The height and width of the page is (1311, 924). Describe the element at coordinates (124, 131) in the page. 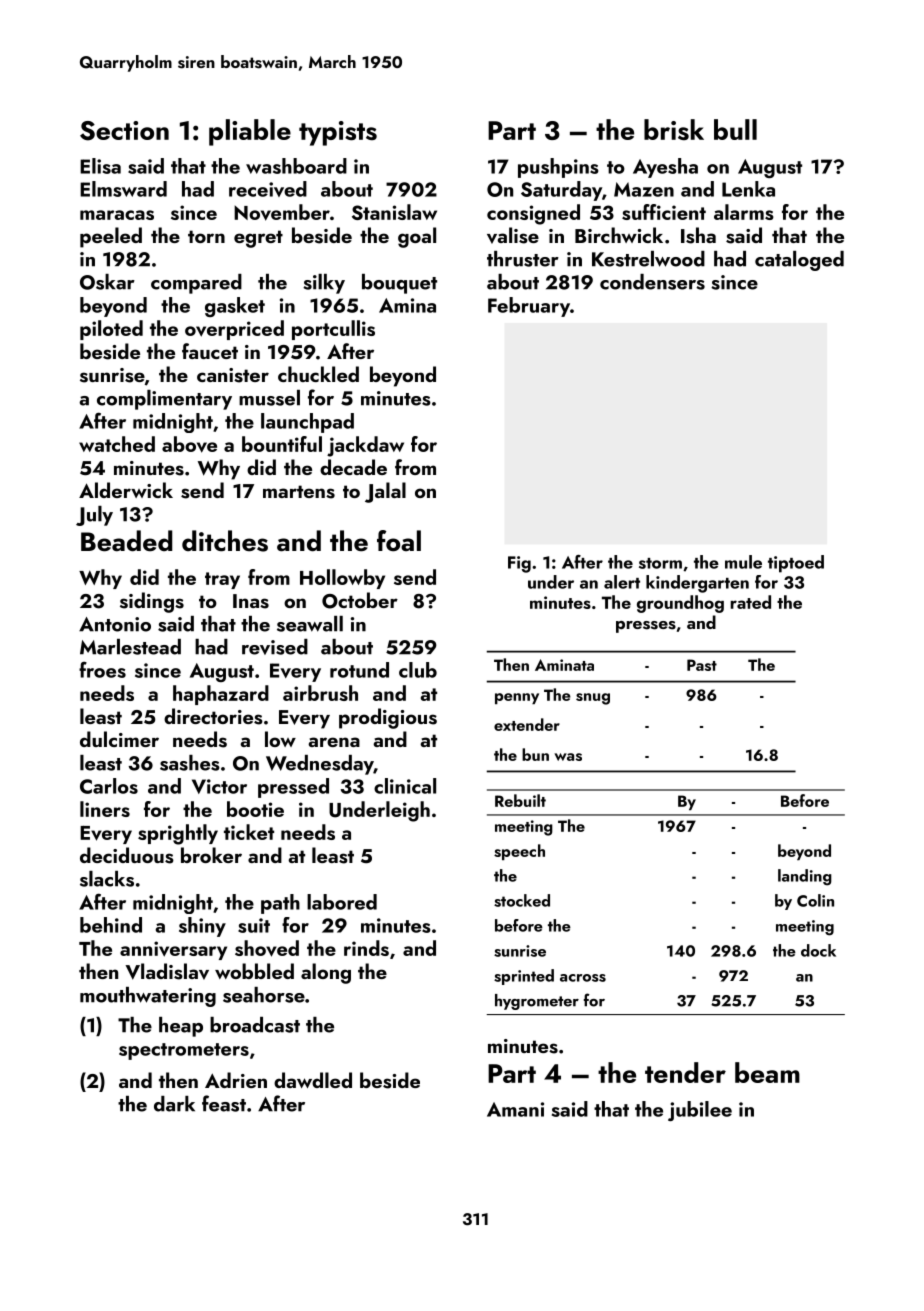

I see `Section` at that location.
